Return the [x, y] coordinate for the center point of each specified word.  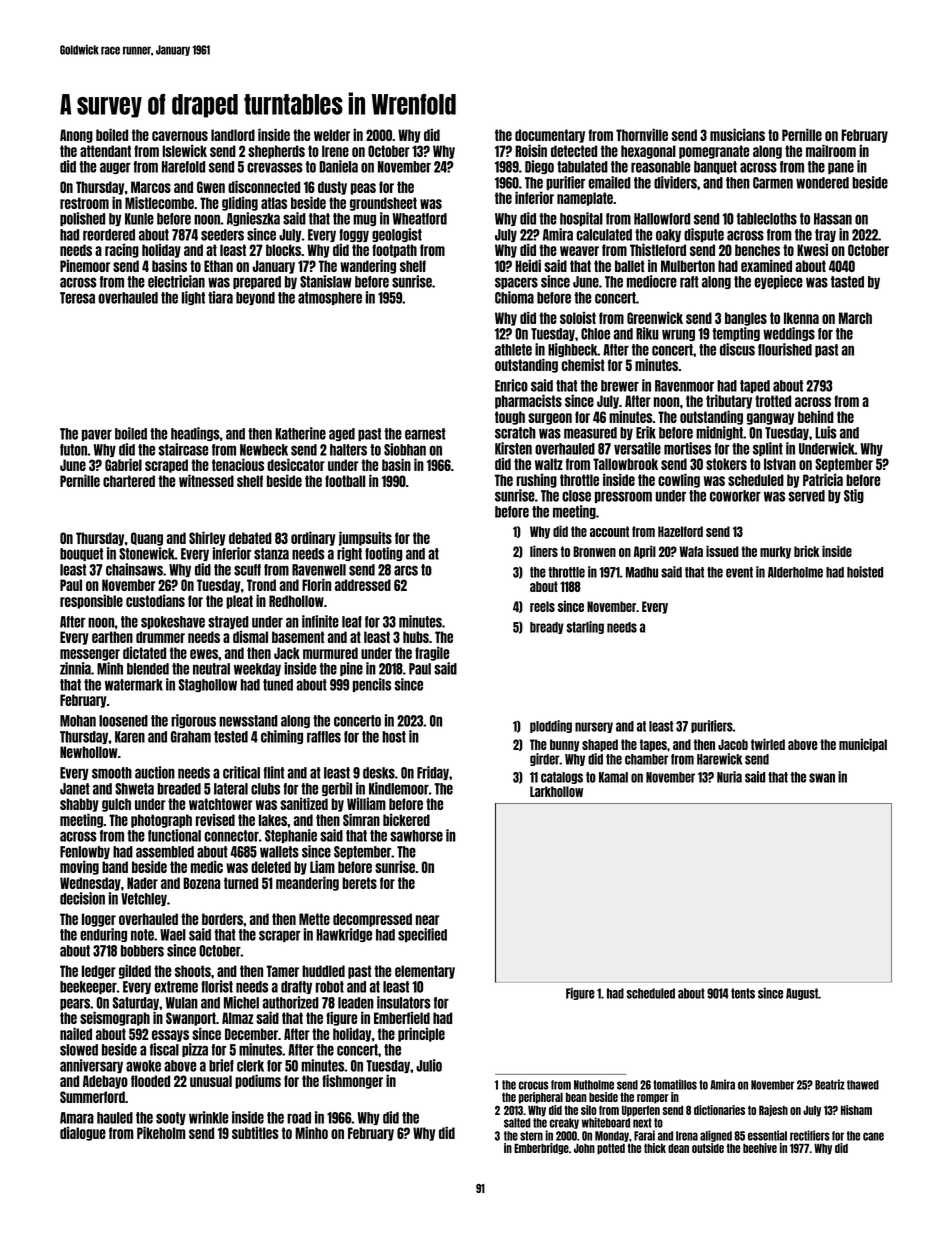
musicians [737, 134]
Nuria [729, 777]
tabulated [582, 167]
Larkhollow [556, 791]
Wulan [181, 1003]
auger [115, 168]
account [609, 531]
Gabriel [123, 464]
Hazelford [680, 531]
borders [222, 919]
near [428, 920]
